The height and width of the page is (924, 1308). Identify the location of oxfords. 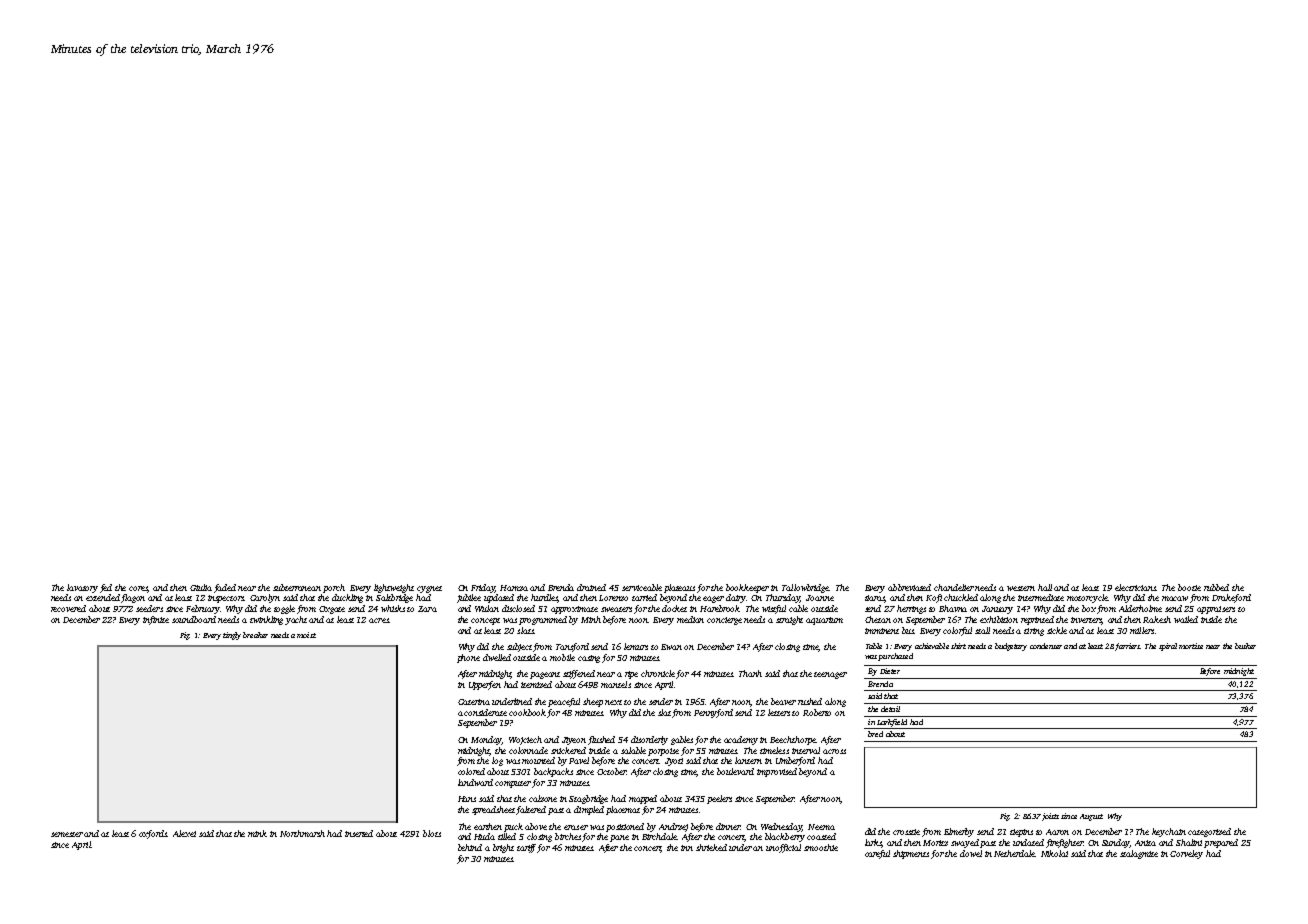
(153, 834).
